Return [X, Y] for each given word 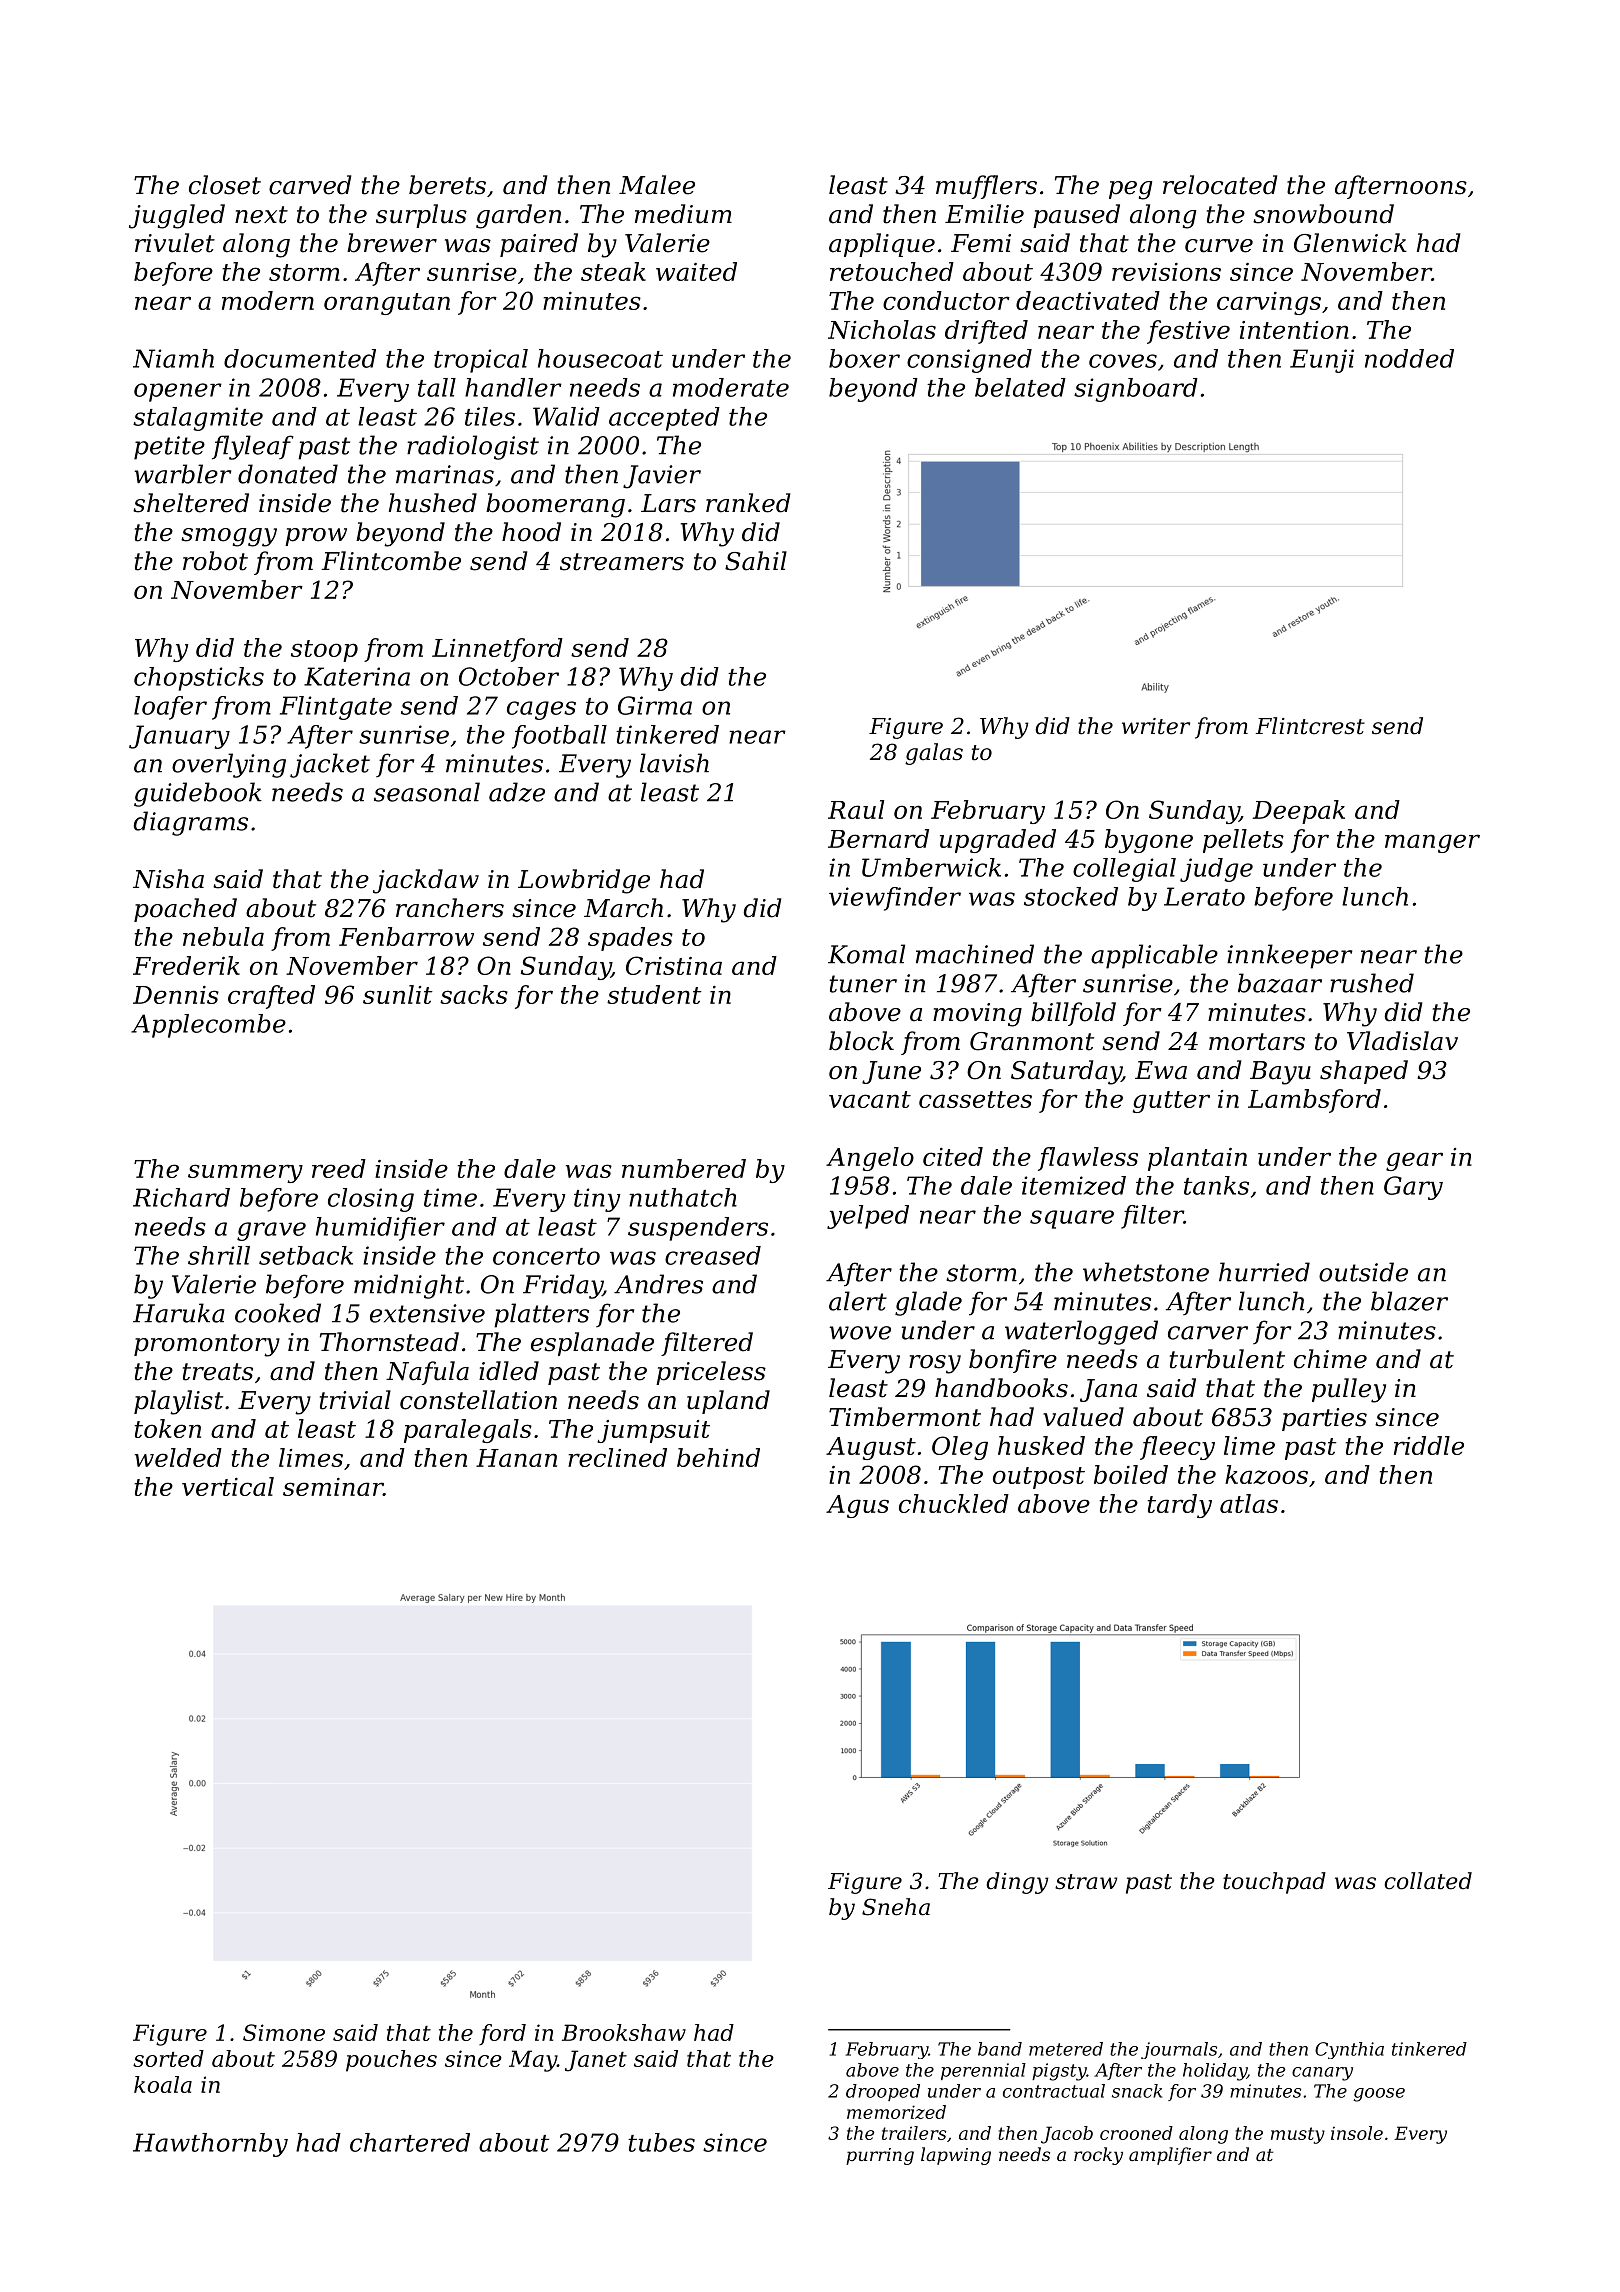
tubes [661, 2142]
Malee [657, 185]
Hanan [516, 1458]
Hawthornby [210, 2145]
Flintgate [336, 708]
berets [447, 185]
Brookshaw [624, 2032]
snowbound [1323, 214]
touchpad [1274, 1883]
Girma [655, 705]
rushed [1372, 983]
